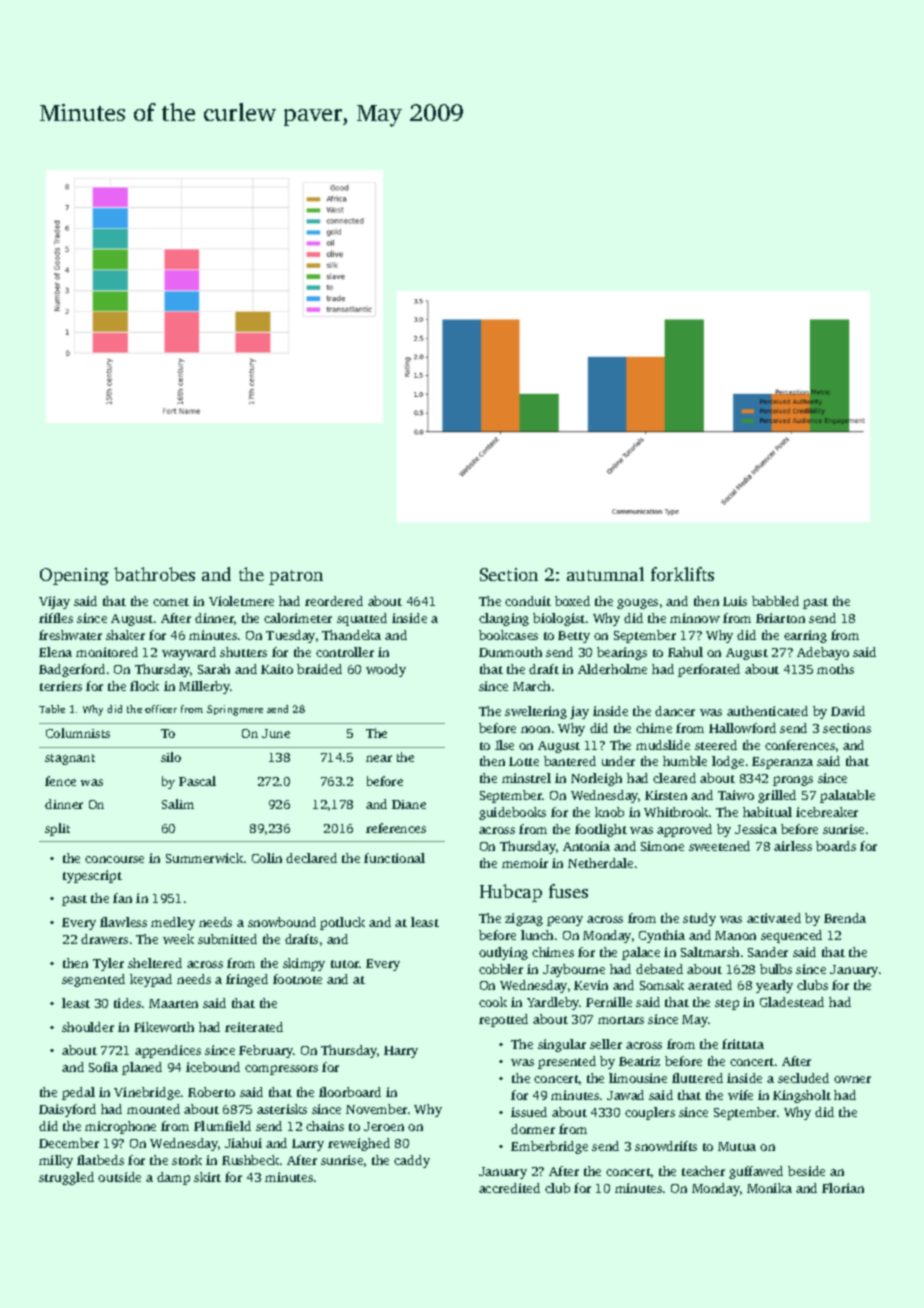  I want to click on conferences, so click(800, 745).
